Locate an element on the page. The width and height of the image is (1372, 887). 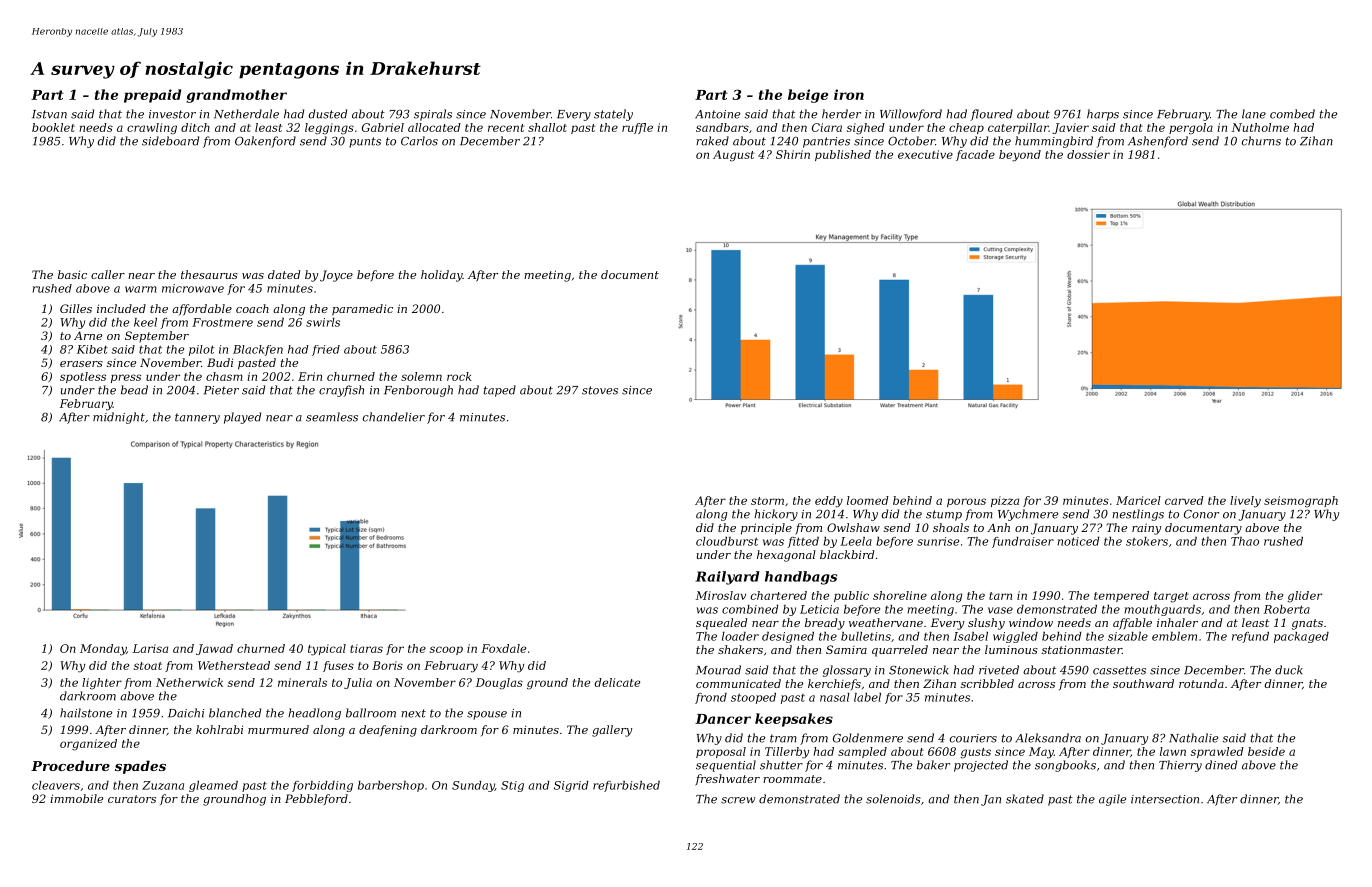
lane is located at coordinates (1254, 114).
